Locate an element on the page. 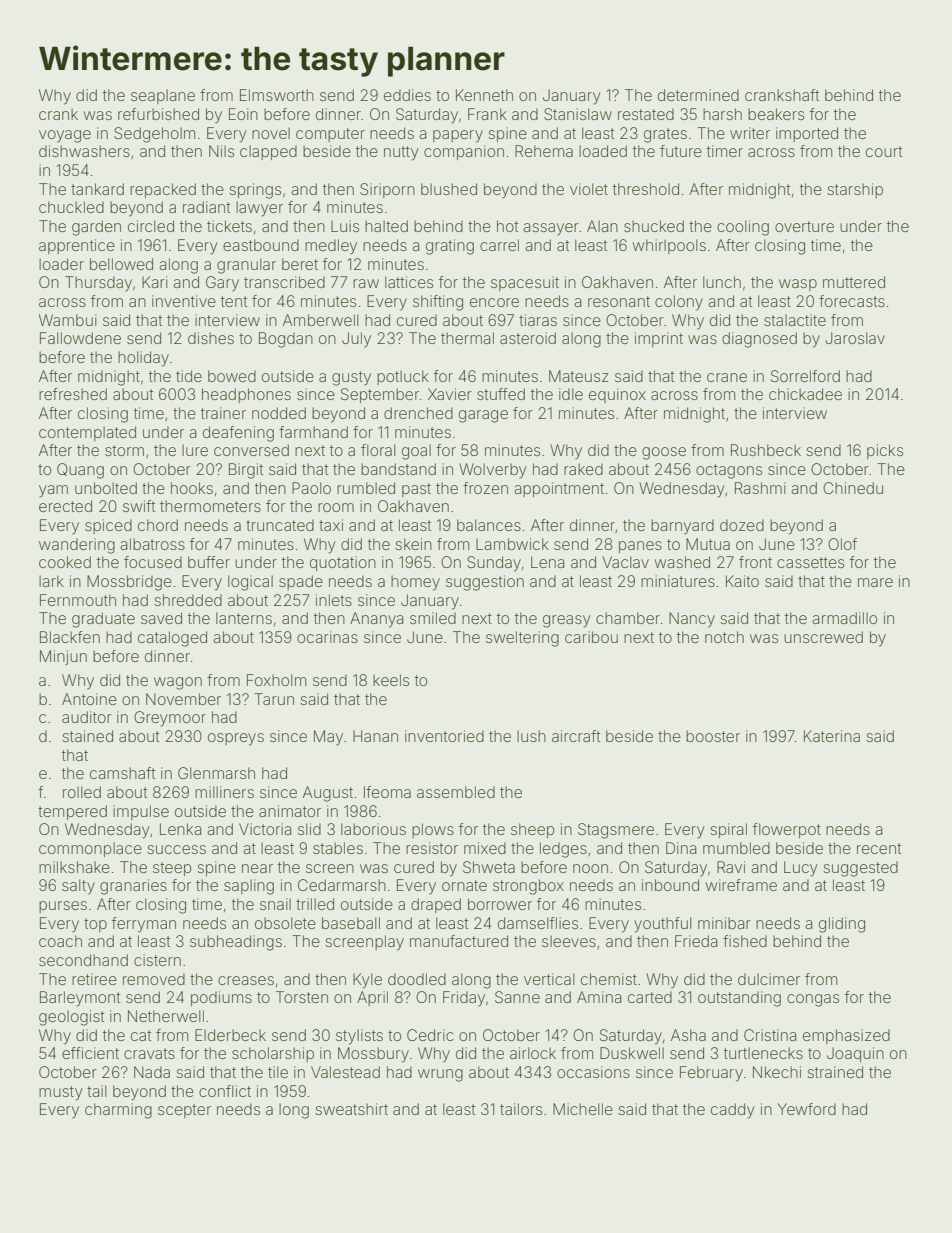 This page has height=1233, width=952. Minjun is located at coordinates (63, 657).
